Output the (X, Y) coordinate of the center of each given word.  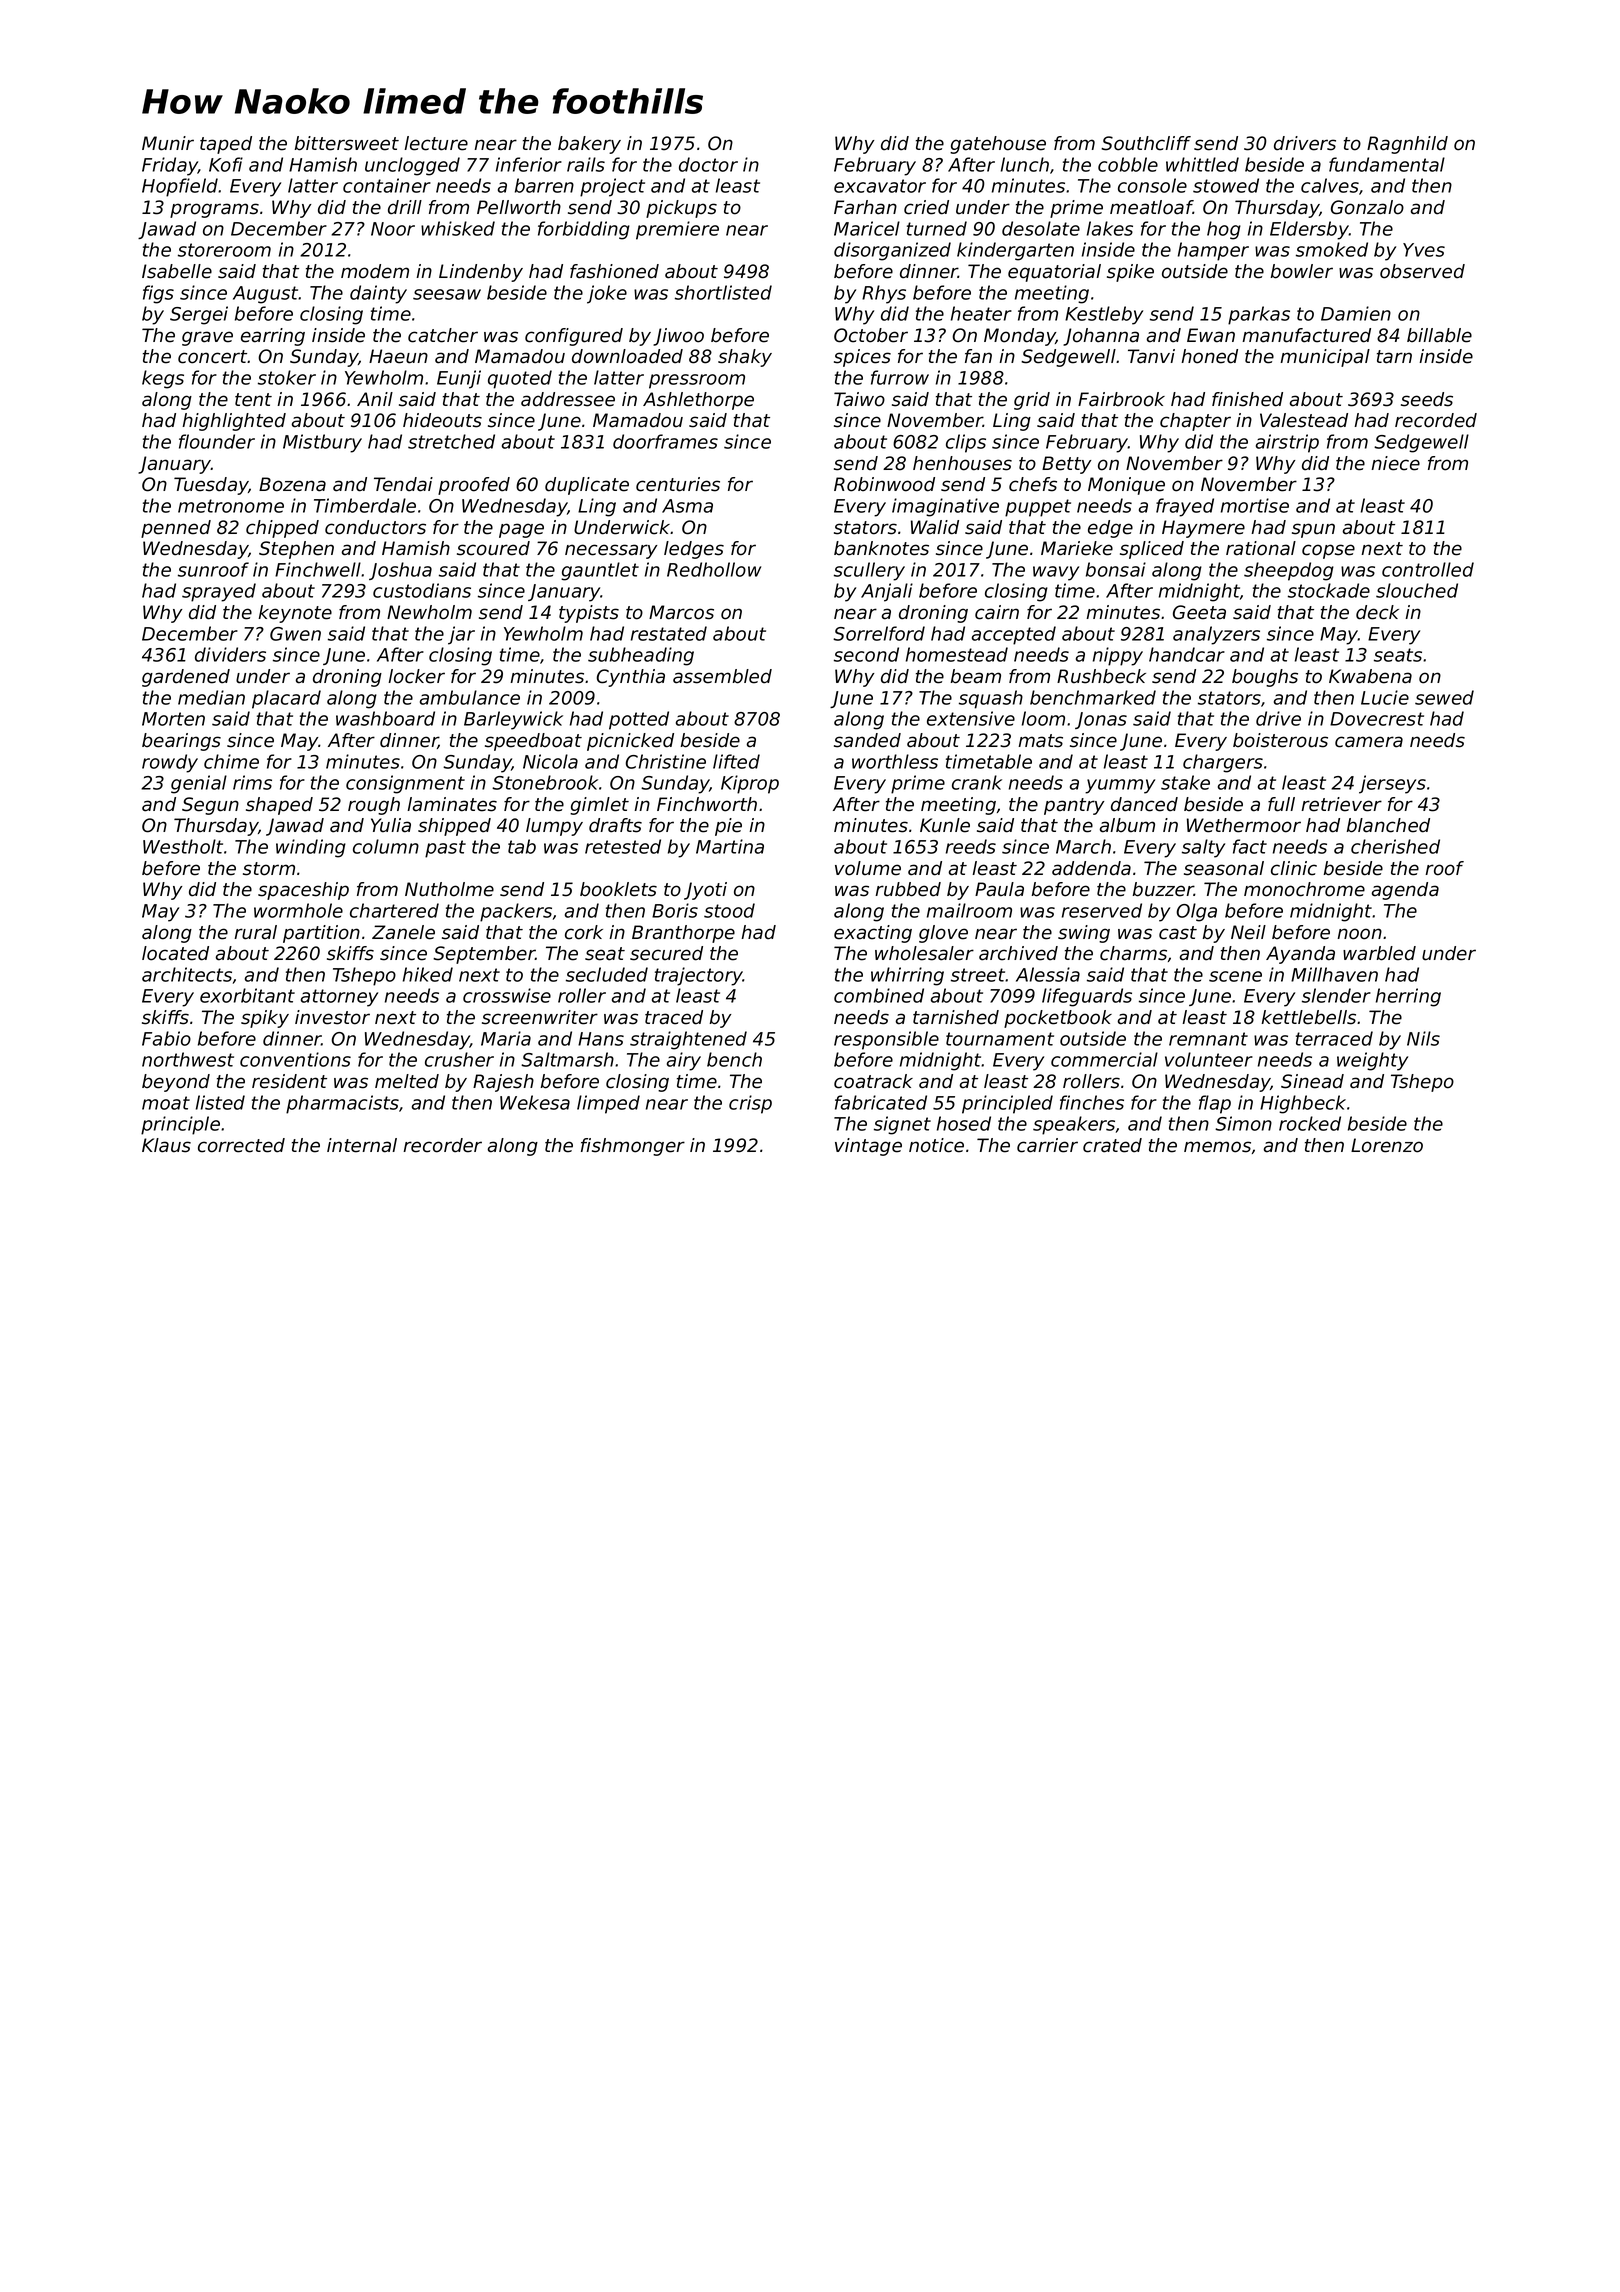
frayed (1185, 507)
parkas (1259, 315)
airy (684, 1061)
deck (1377, 612)
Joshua (400, 571)
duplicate (587, 486)
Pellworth (519, 207)
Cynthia (631, 678)
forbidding (584, 230)
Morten (173, 719)
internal (362, 1145)
